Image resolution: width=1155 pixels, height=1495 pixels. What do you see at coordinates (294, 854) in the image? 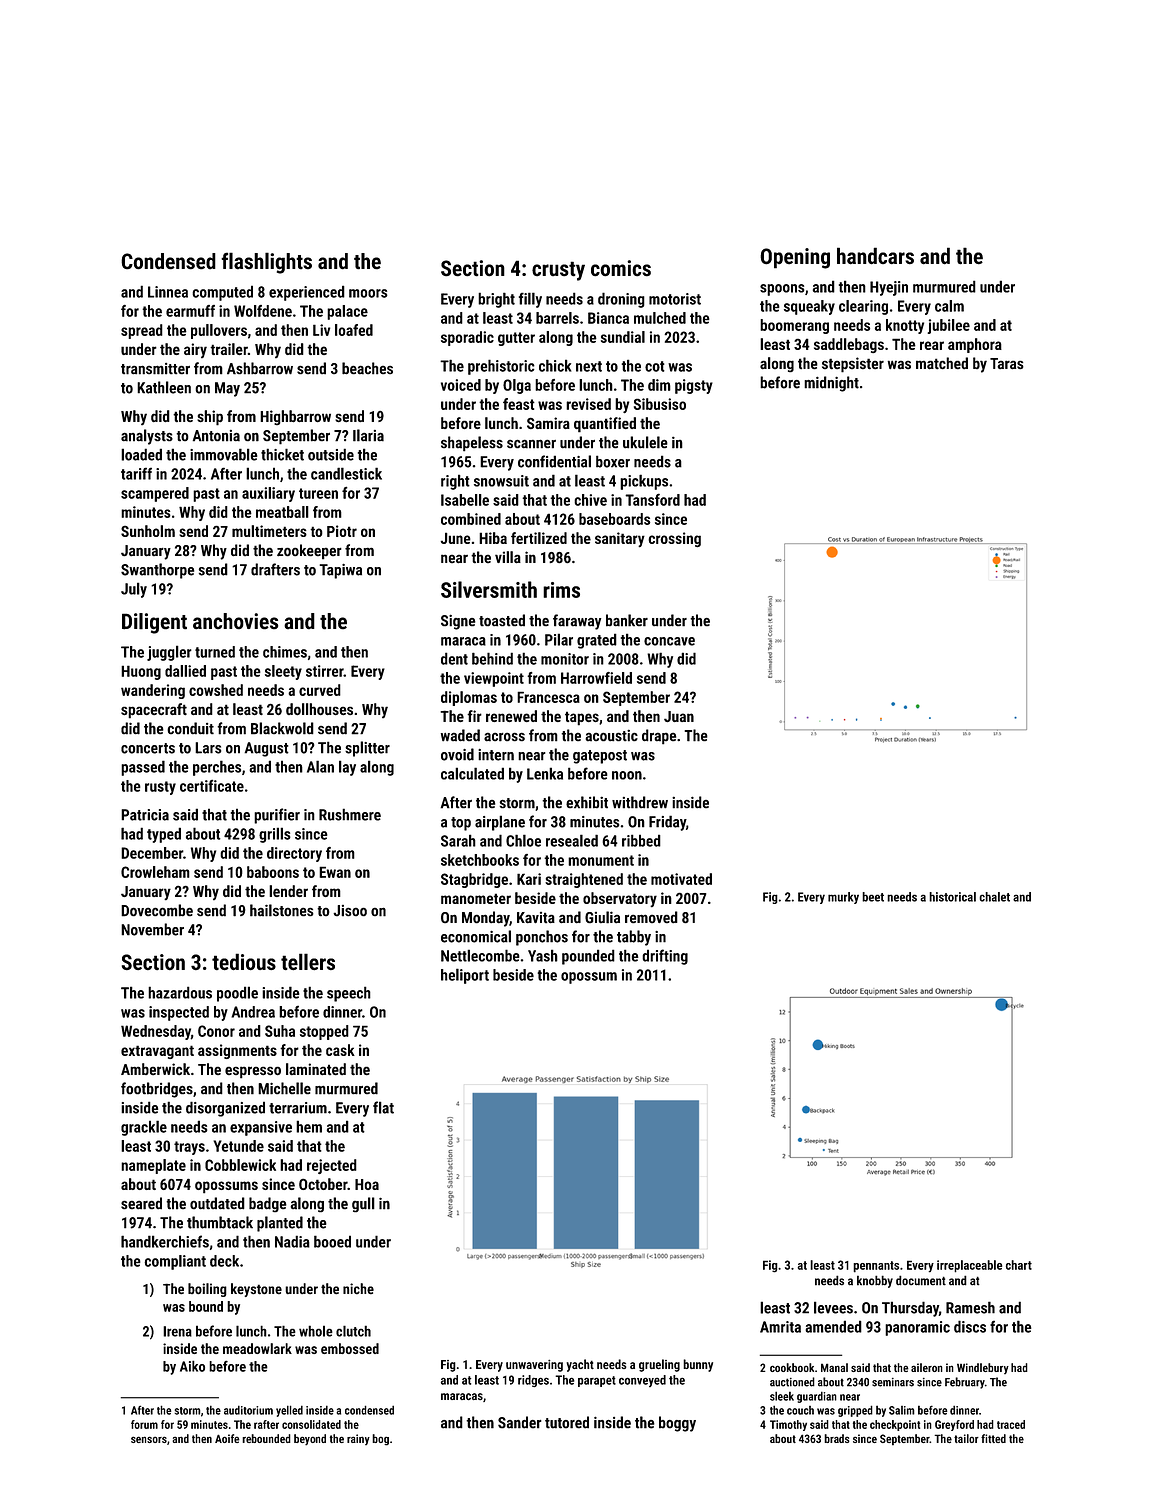
I see `directory` at bounding box center [294, 854].
